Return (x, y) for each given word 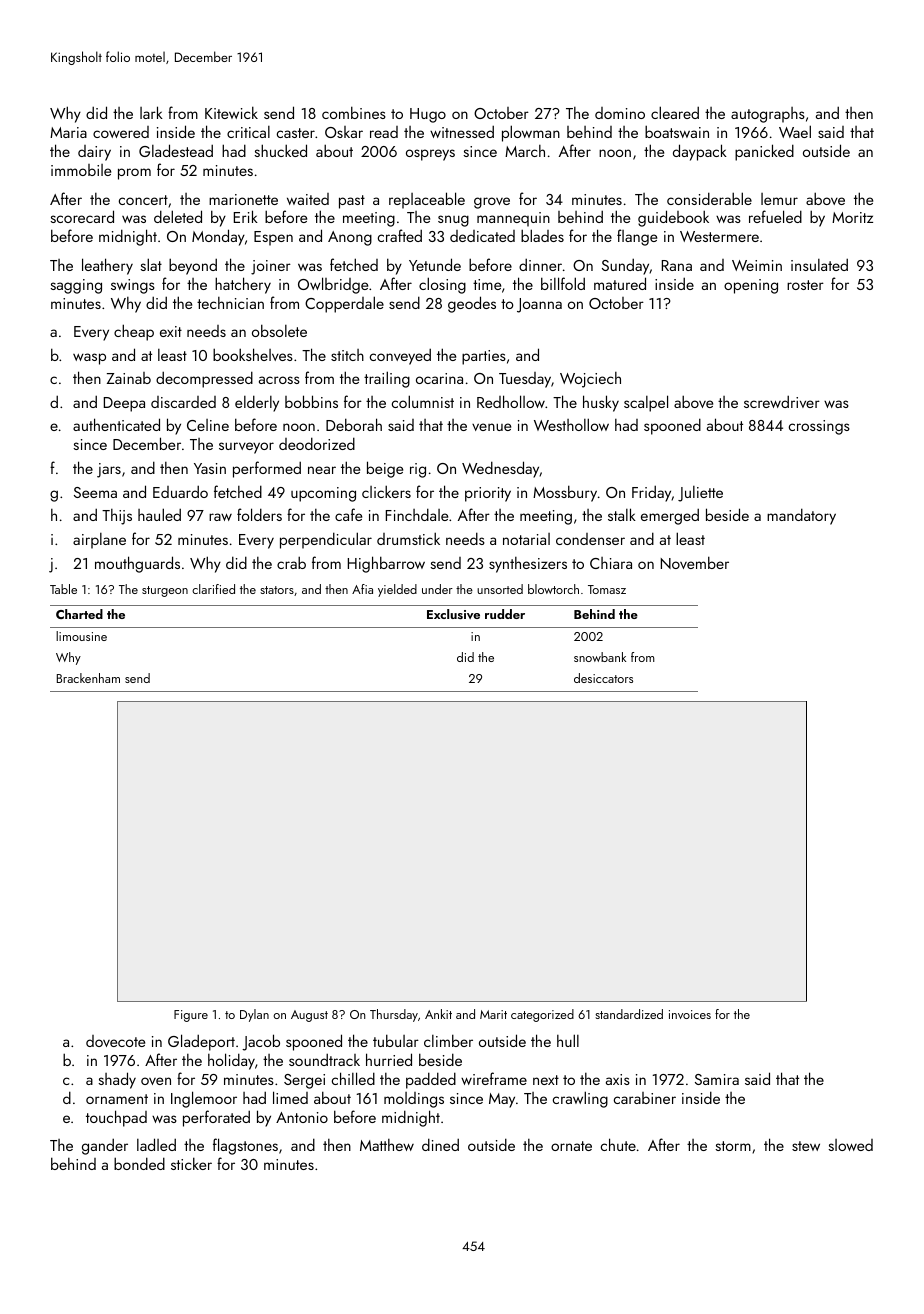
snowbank (600, 657)
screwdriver (782, 401)
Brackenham (88, 678)
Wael (795, 131)
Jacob (261, 1042)
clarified (213, 589)
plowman (531, 133)
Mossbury (565, 493)
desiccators (603, 678)
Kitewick (231, 112)
